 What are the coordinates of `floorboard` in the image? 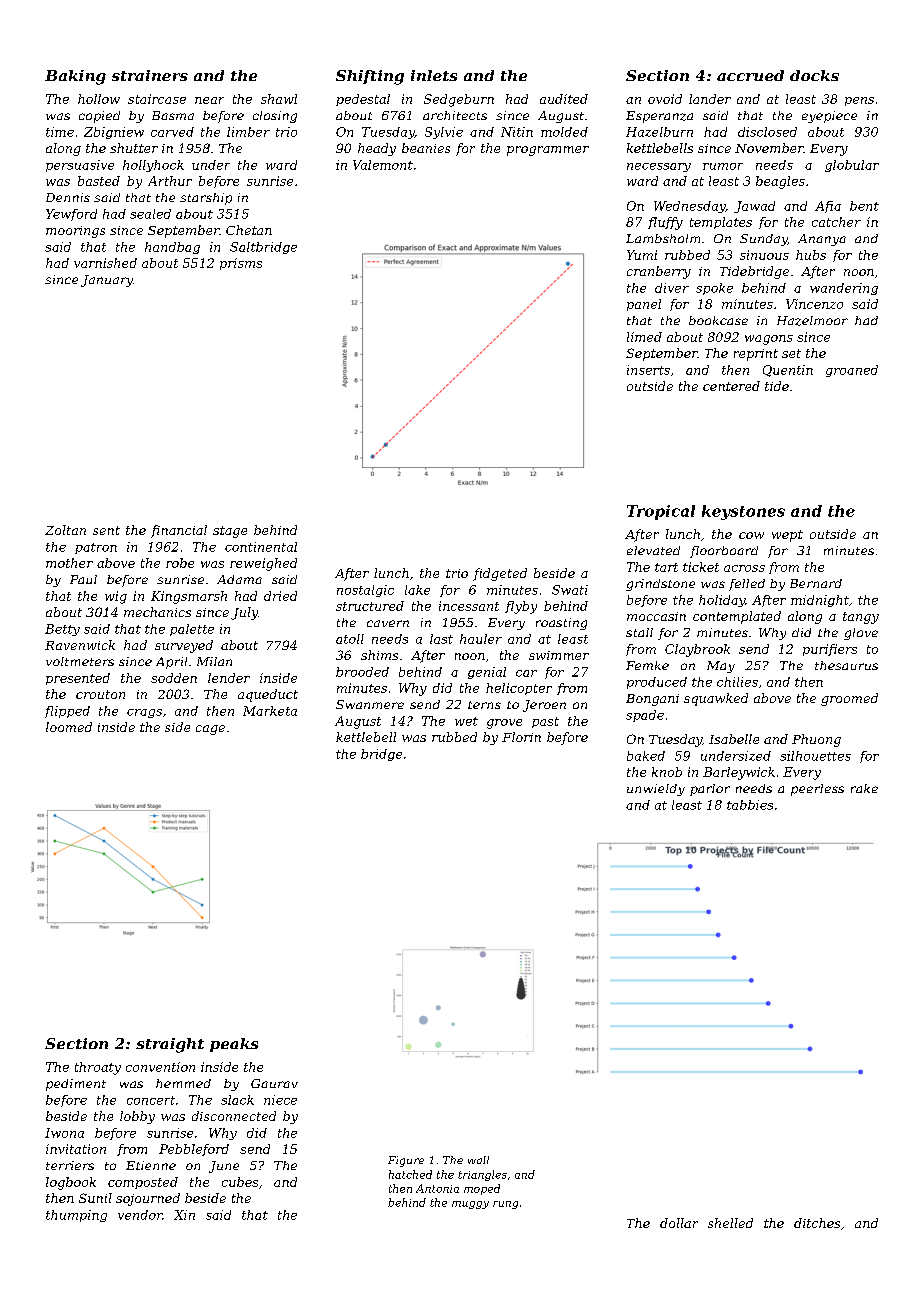 It's located at (724, 552).
